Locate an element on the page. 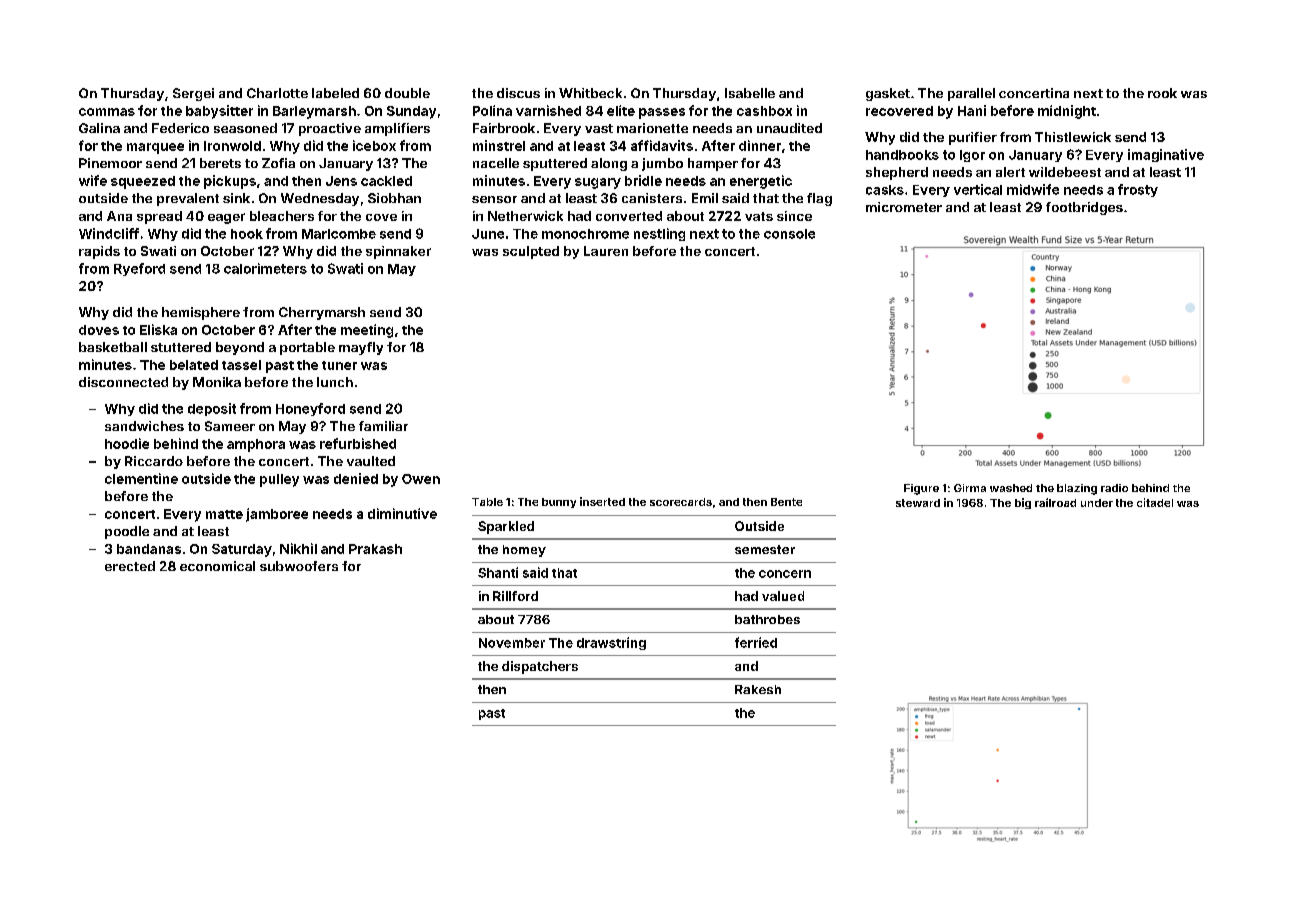 Image resolution: width=1308 pixels, height=924 pixels. parallel is located at coordinates (971, 94).
